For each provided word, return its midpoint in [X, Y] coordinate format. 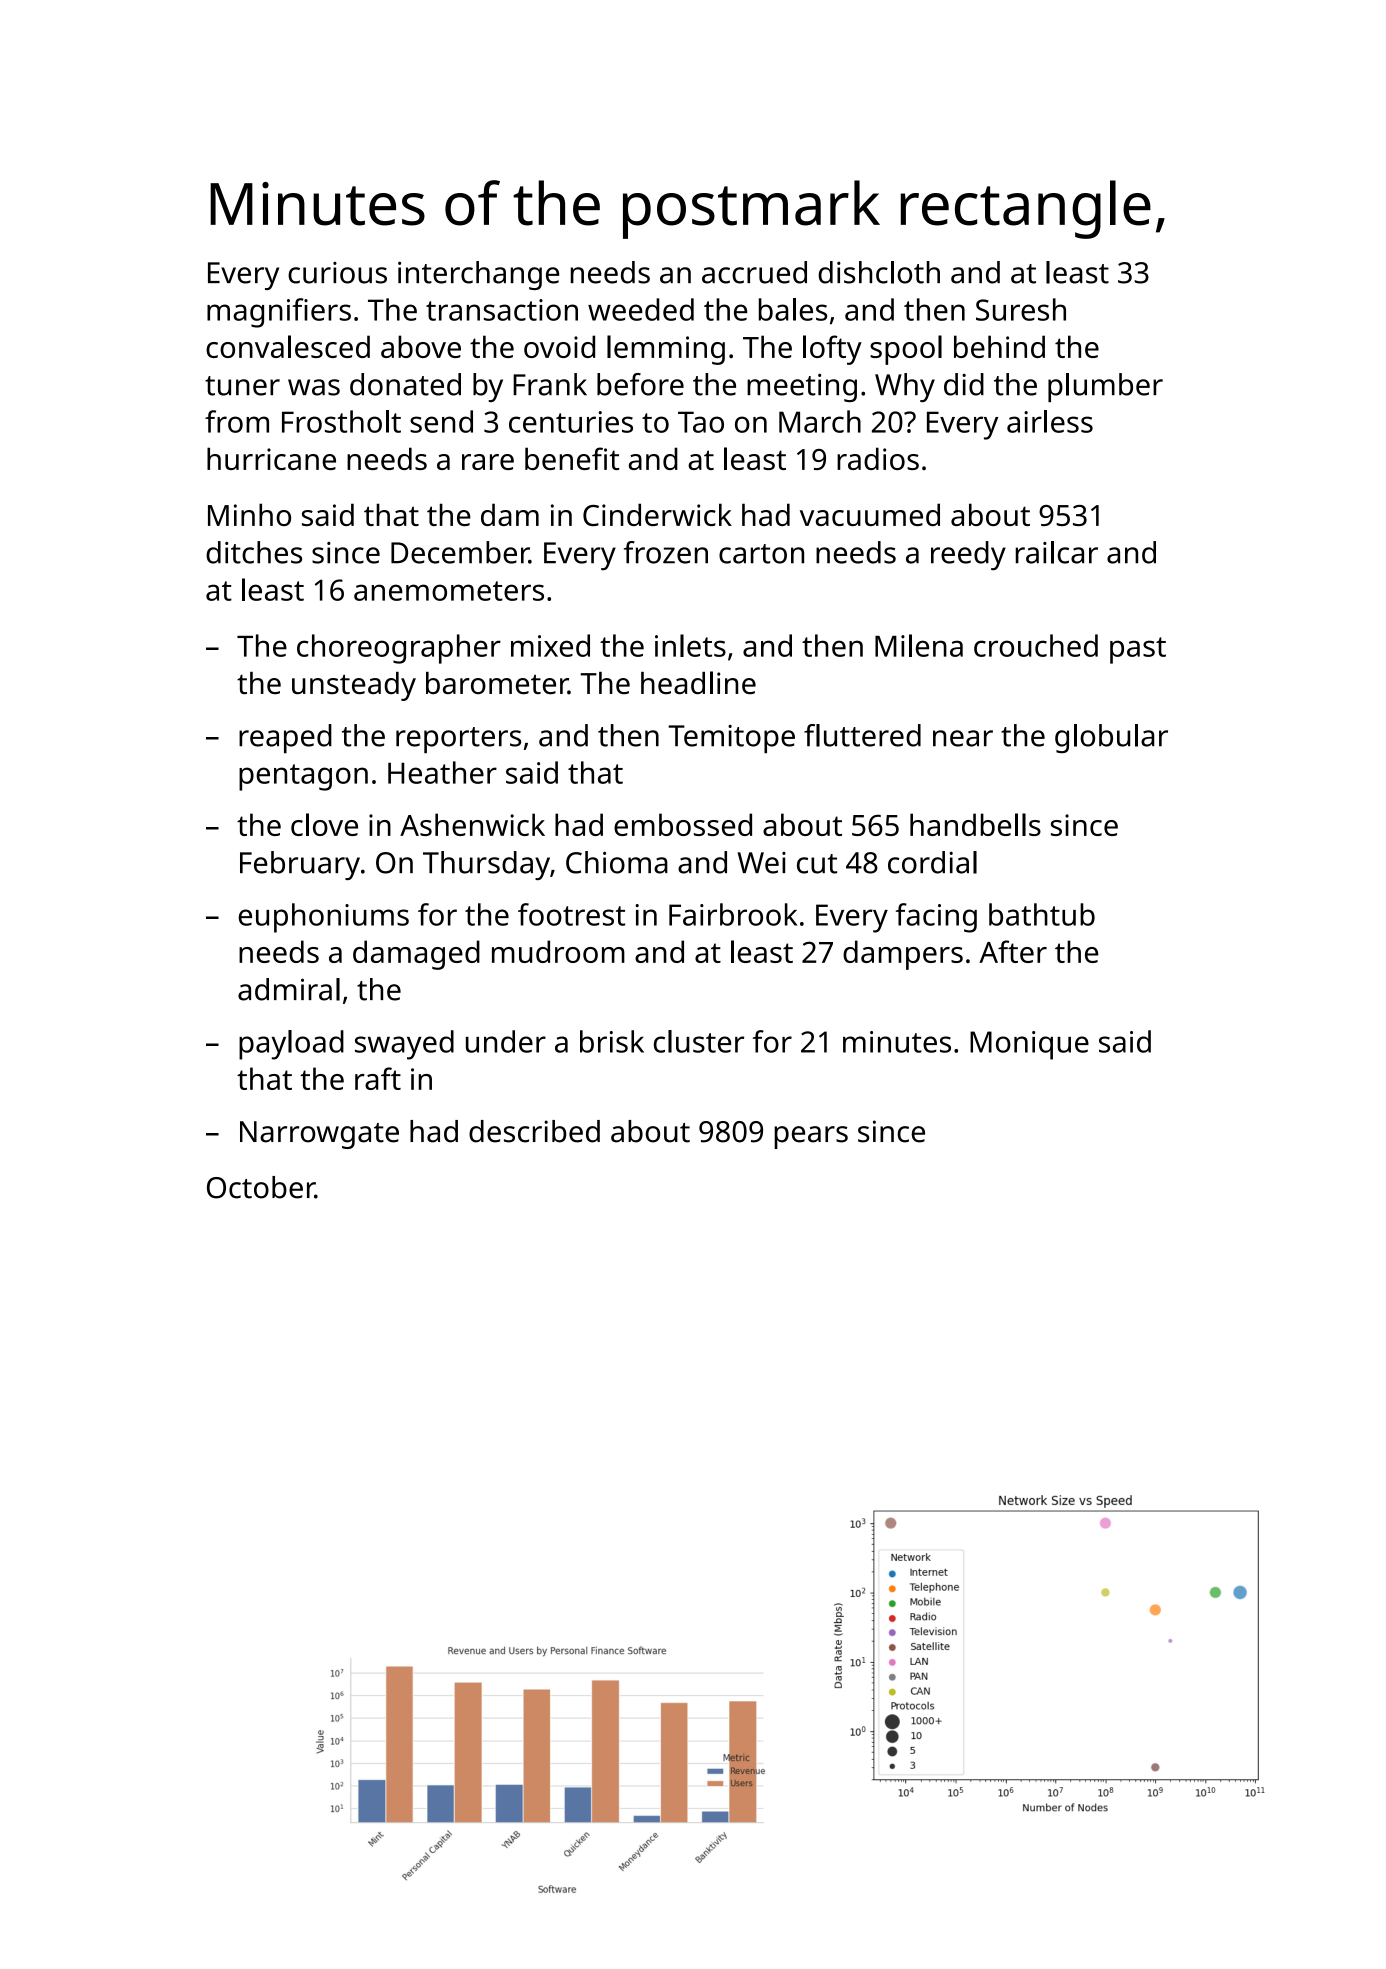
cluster [699, 1041]
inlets [690, 645]
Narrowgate [319, 1135]
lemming [666, 350]
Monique [1029, 1045]
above [421, 346]
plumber [1105, 387]
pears [811, 1137]
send [441, 421]
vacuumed [870, 514]
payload [291, 1045]
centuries [571, 422]
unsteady [354, 686]
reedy [968, 555]
